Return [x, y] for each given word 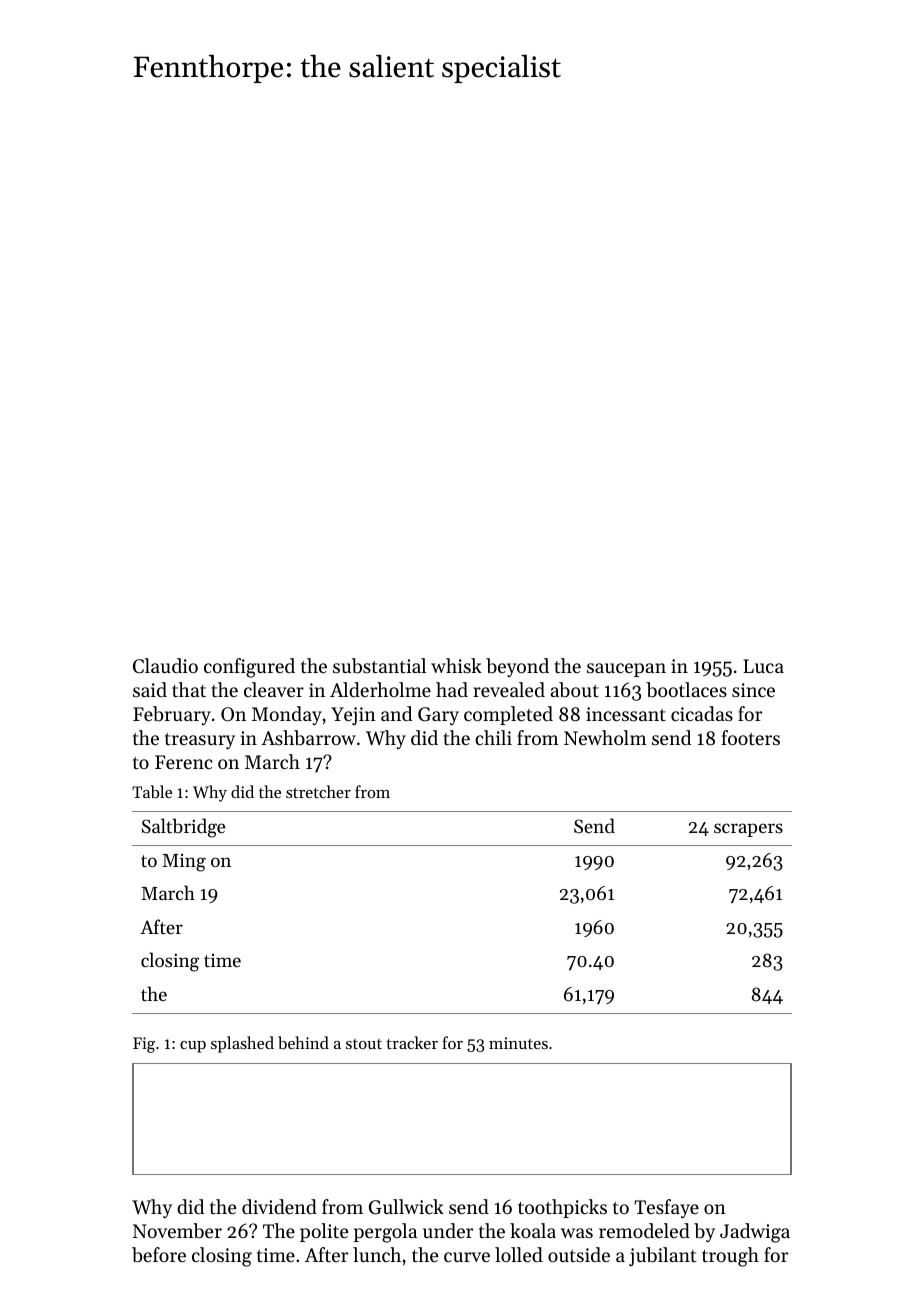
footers [751, 737]
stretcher [318, 791]
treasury [200, 741]
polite [324, 1232]
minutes [518, 1043]
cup [193, 1047]
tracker [412, 1042]
